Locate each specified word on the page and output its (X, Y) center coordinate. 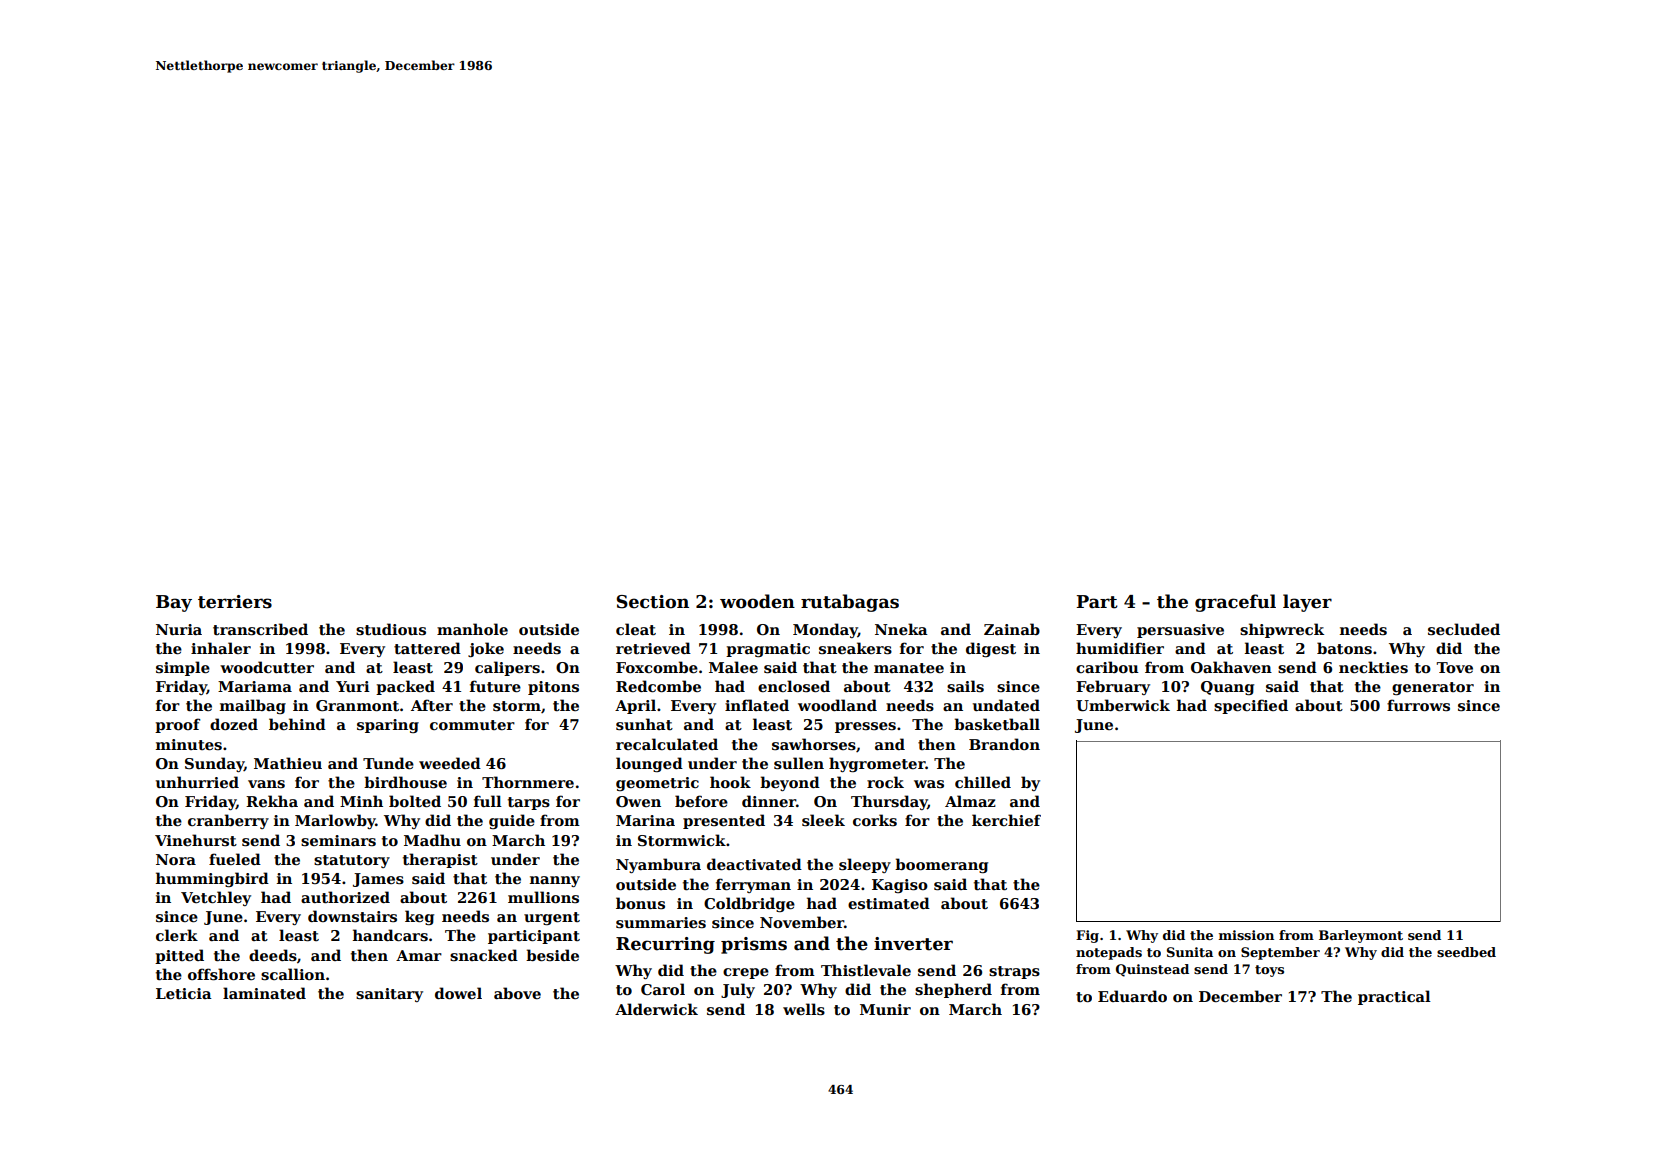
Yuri (353, 686)
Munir (885, 1009)
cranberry (228, 821)
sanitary (389, 995)
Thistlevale (866, 970)
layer (1307, 603)
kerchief (1006, 820)
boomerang (941, 865)
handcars (390, 935)
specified (1251, 706)
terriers (235, 602)
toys (1269, 971)
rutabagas (850, 603)
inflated (757, 705)
